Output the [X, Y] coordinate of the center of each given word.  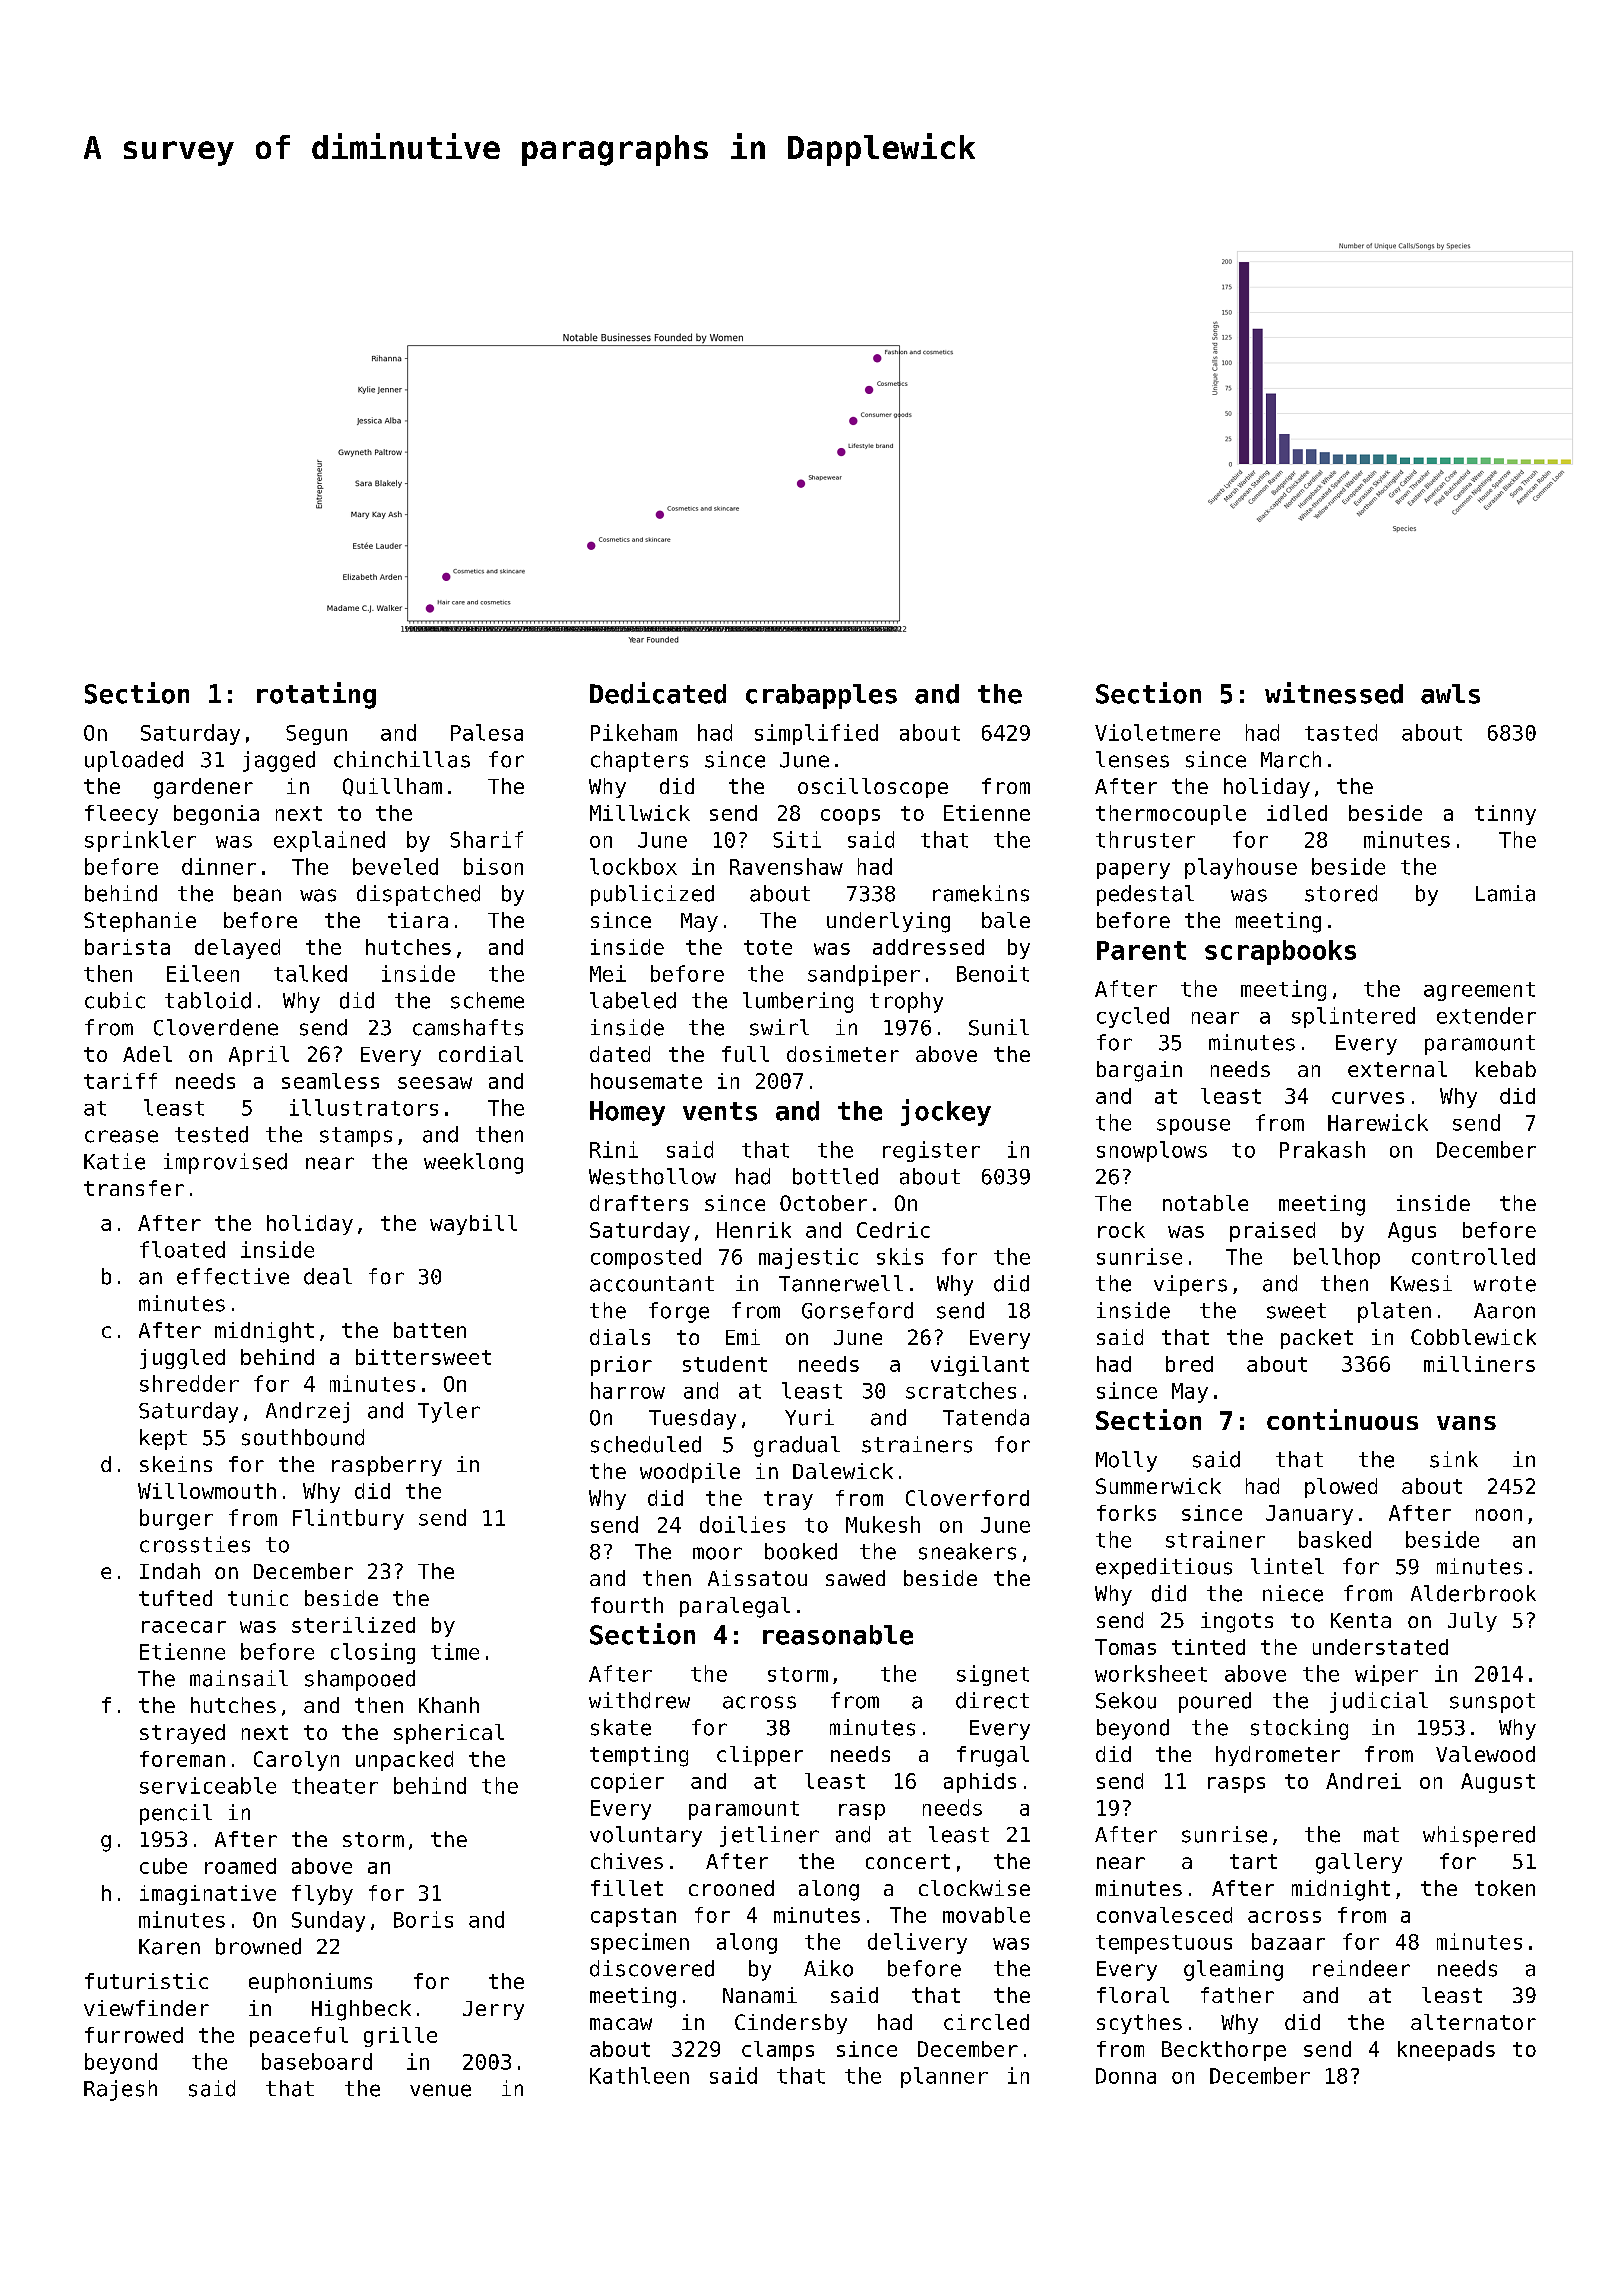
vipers [1190, 1285]
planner [944, 2077]
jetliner [769, 1836]
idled [1297, 813]
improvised [225, 1163]
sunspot [1492, 1703]
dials [620, 1337]
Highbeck [361, 2010]
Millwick [640, 813]
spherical [449, 1734]
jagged [279, 761]
